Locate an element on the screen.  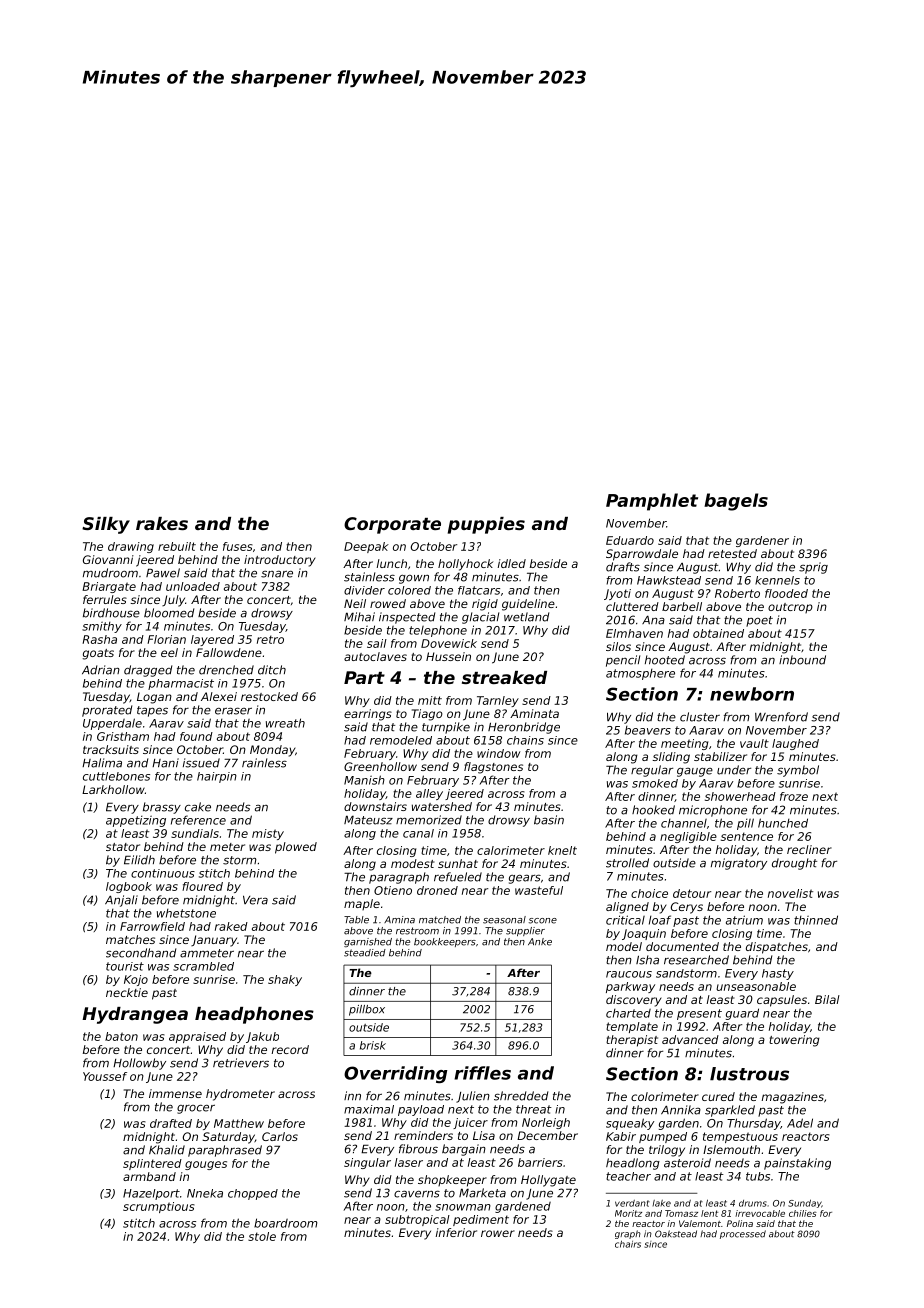
streaked is located at coordinates (504, 677).
